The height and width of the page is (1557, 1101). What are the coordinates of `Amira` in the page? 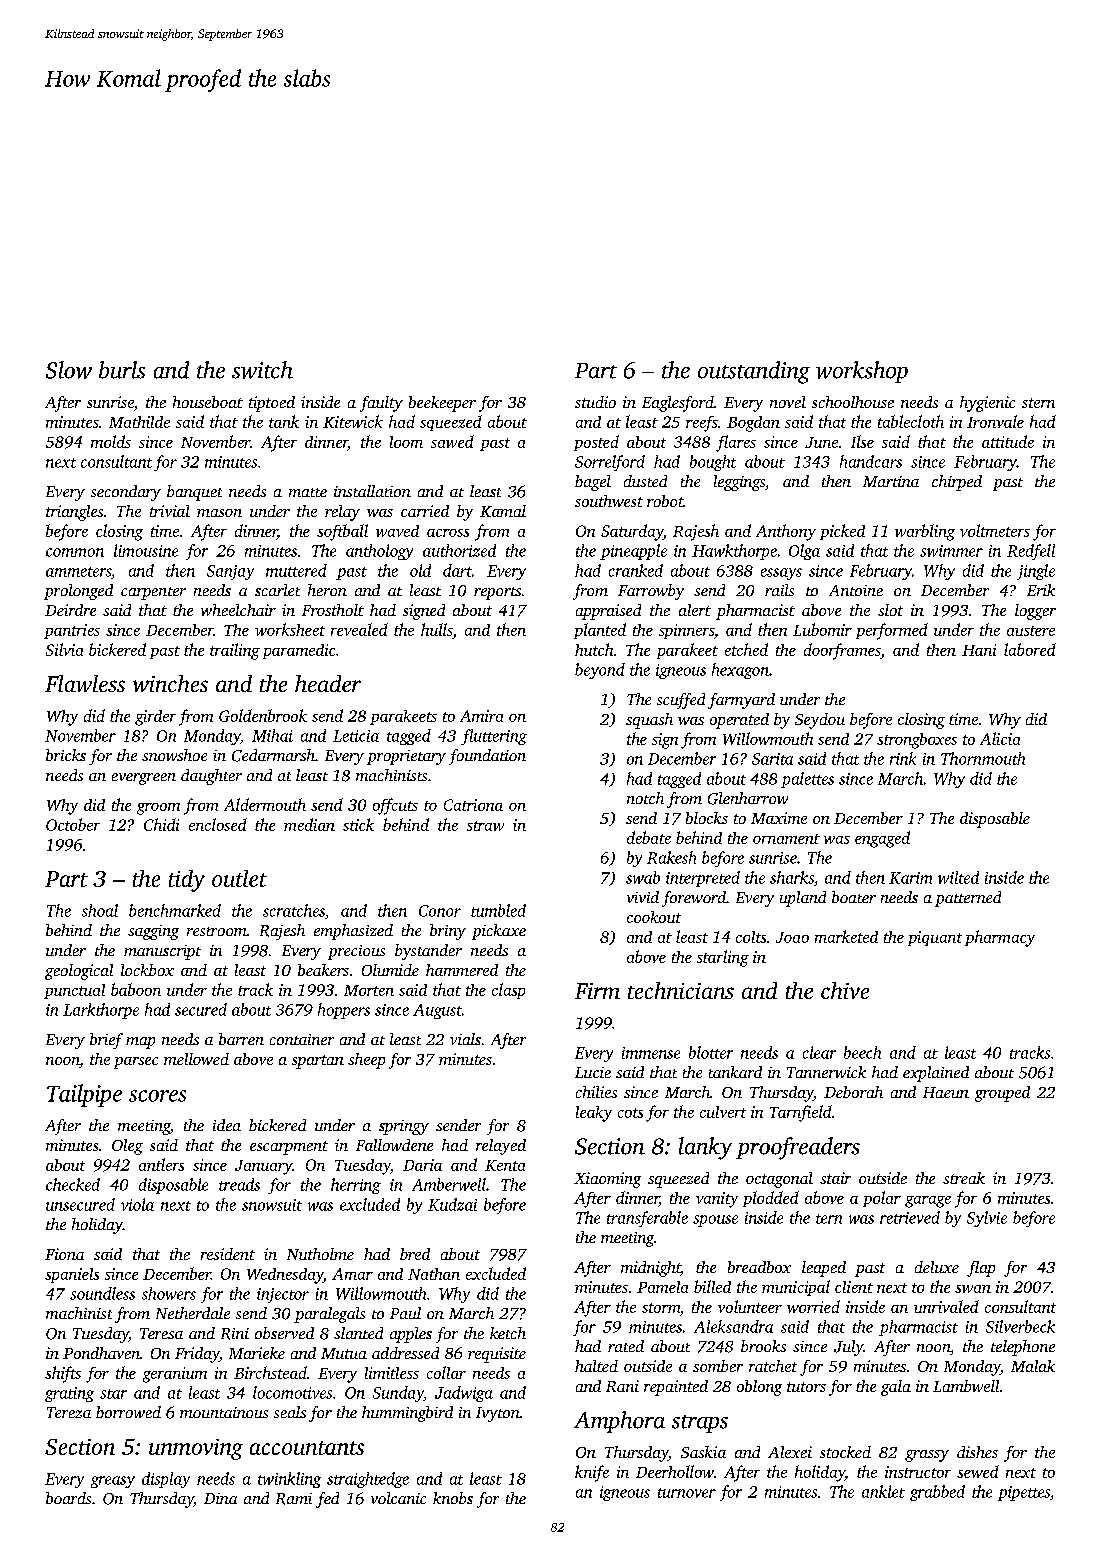 It's located at (481, 716).
